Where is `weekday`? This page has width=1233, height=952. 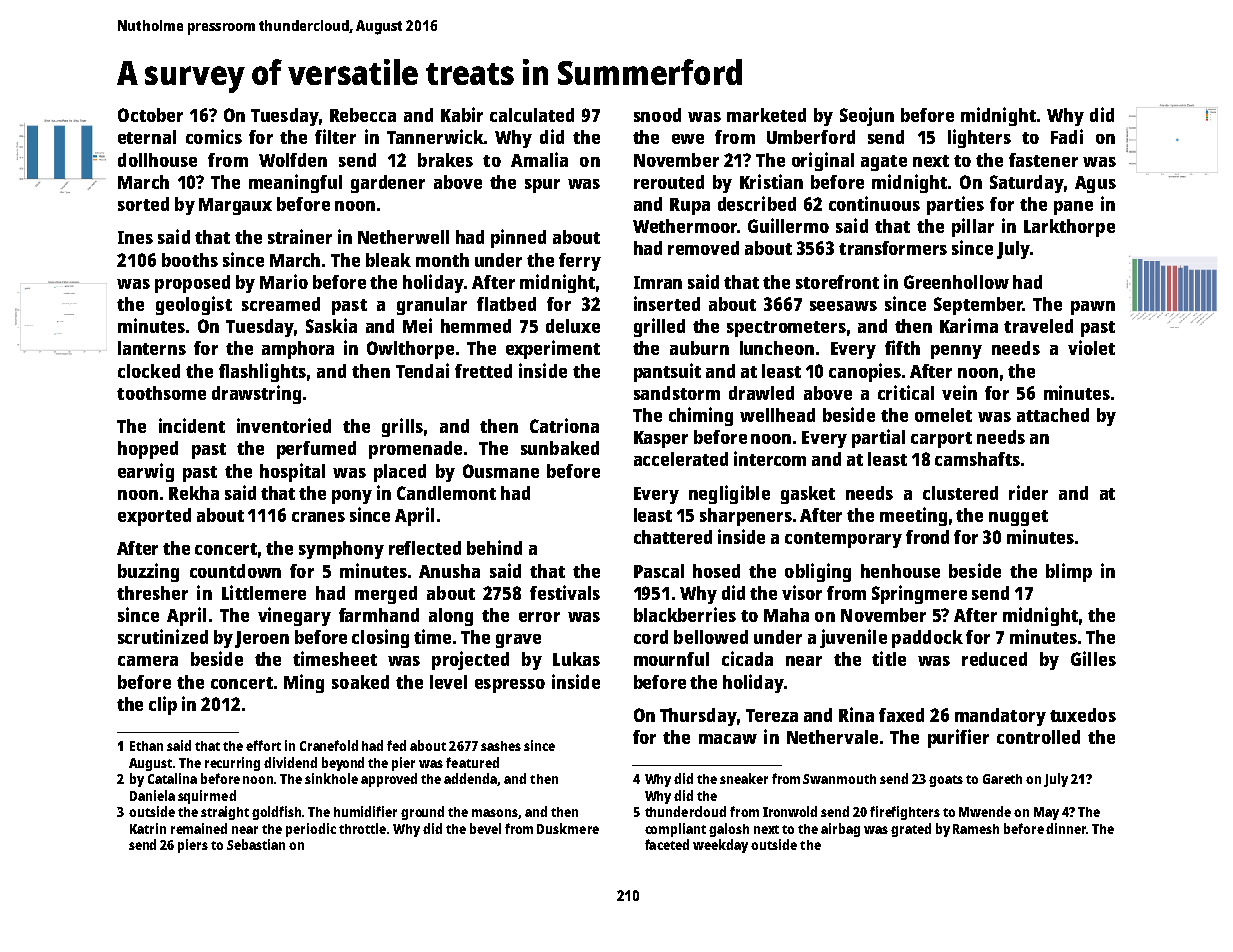 weekday is located at coordinates (720, 846).
